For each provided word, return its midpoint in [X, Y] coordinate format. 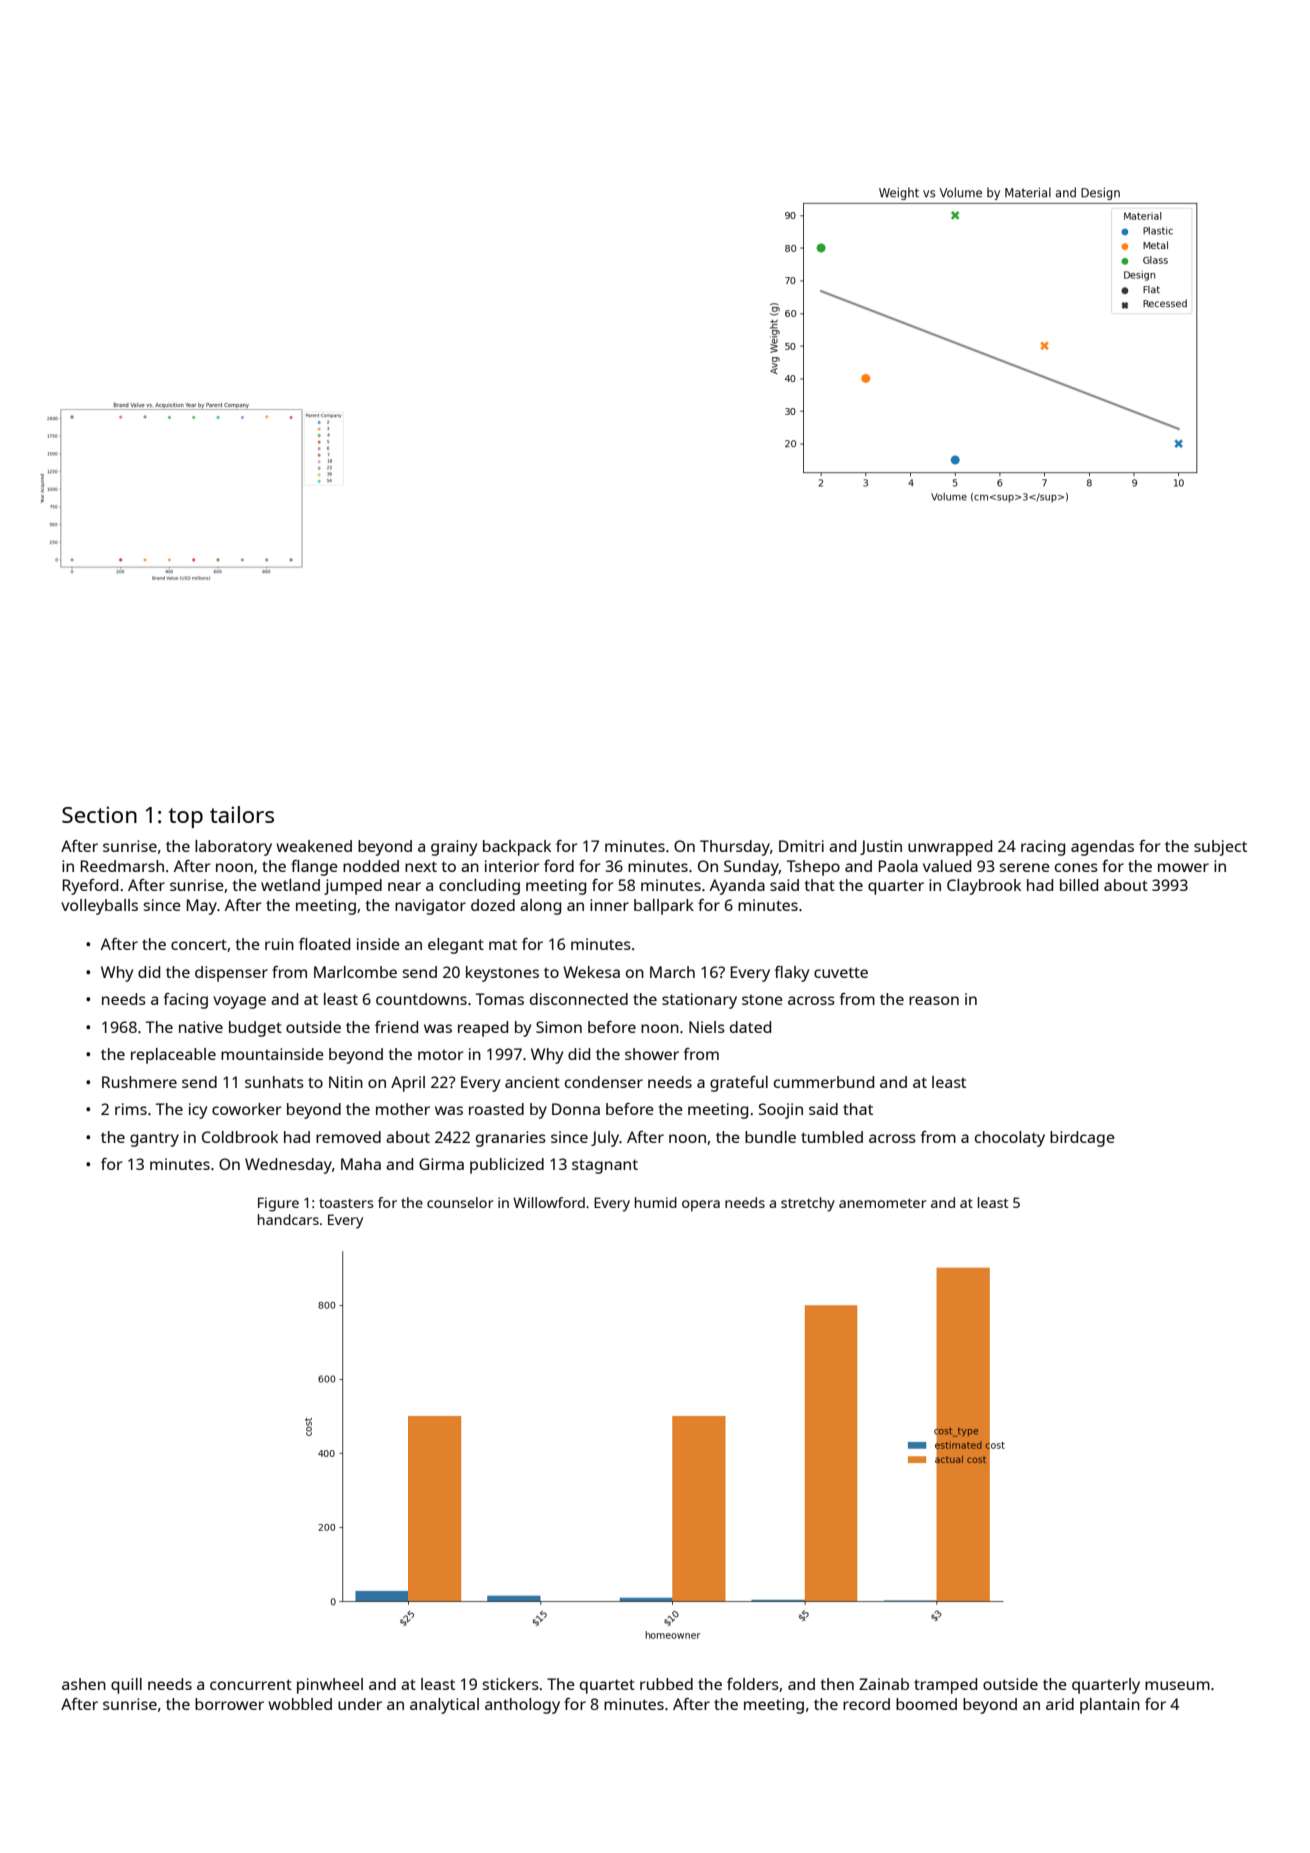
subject [1220, 848]
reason [934, 1000]
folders [753, 1684]
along [540, 907]
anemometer [883, 1203]
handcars [288, 1219]
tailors [242, 814]
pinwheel [330, 1686]
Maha [361, 1164]
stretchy [808, 1204]
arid [1060, 1704]
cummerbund [824, 1082]
